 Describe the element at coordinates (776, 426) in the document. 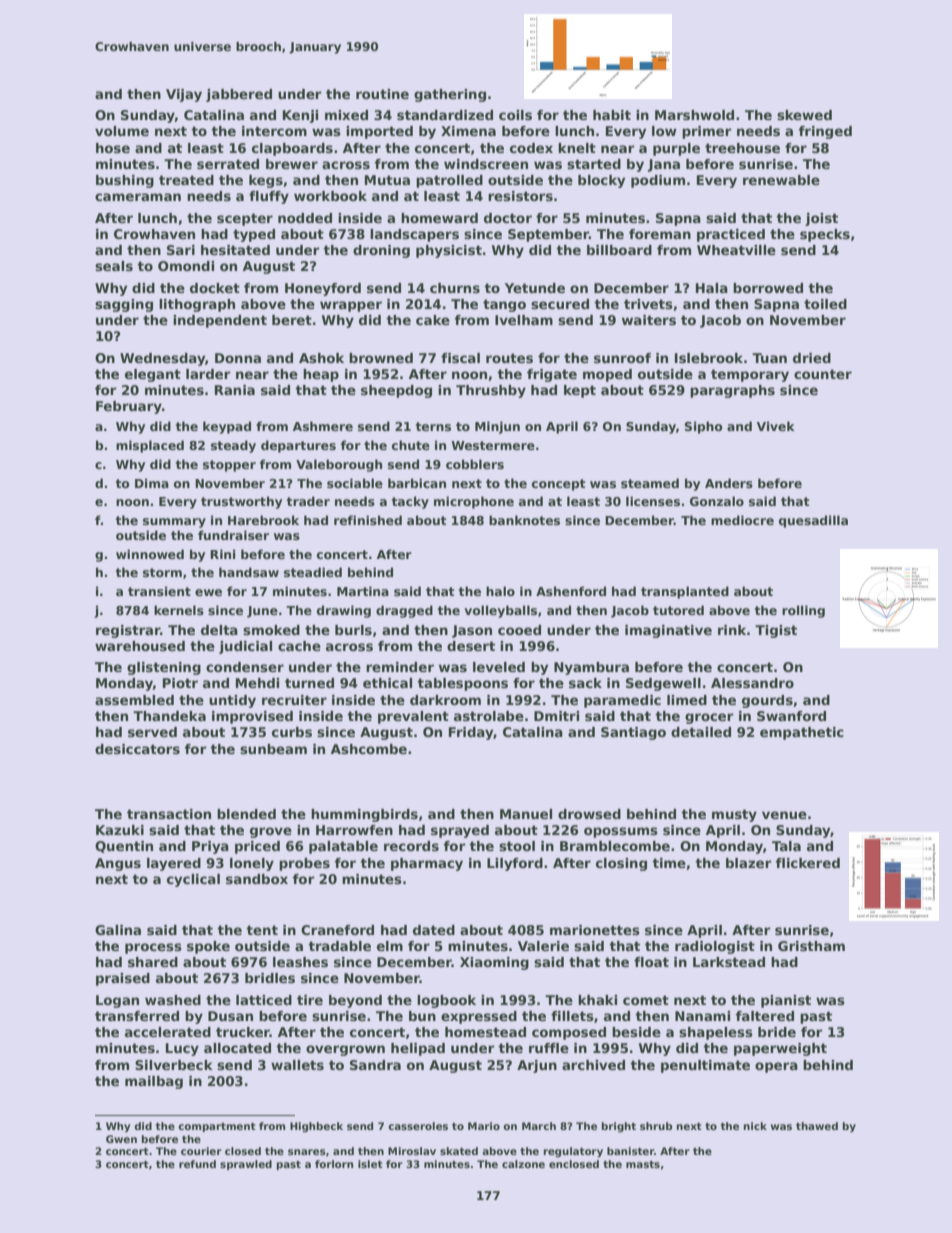

I see `Vivek` at that location.
